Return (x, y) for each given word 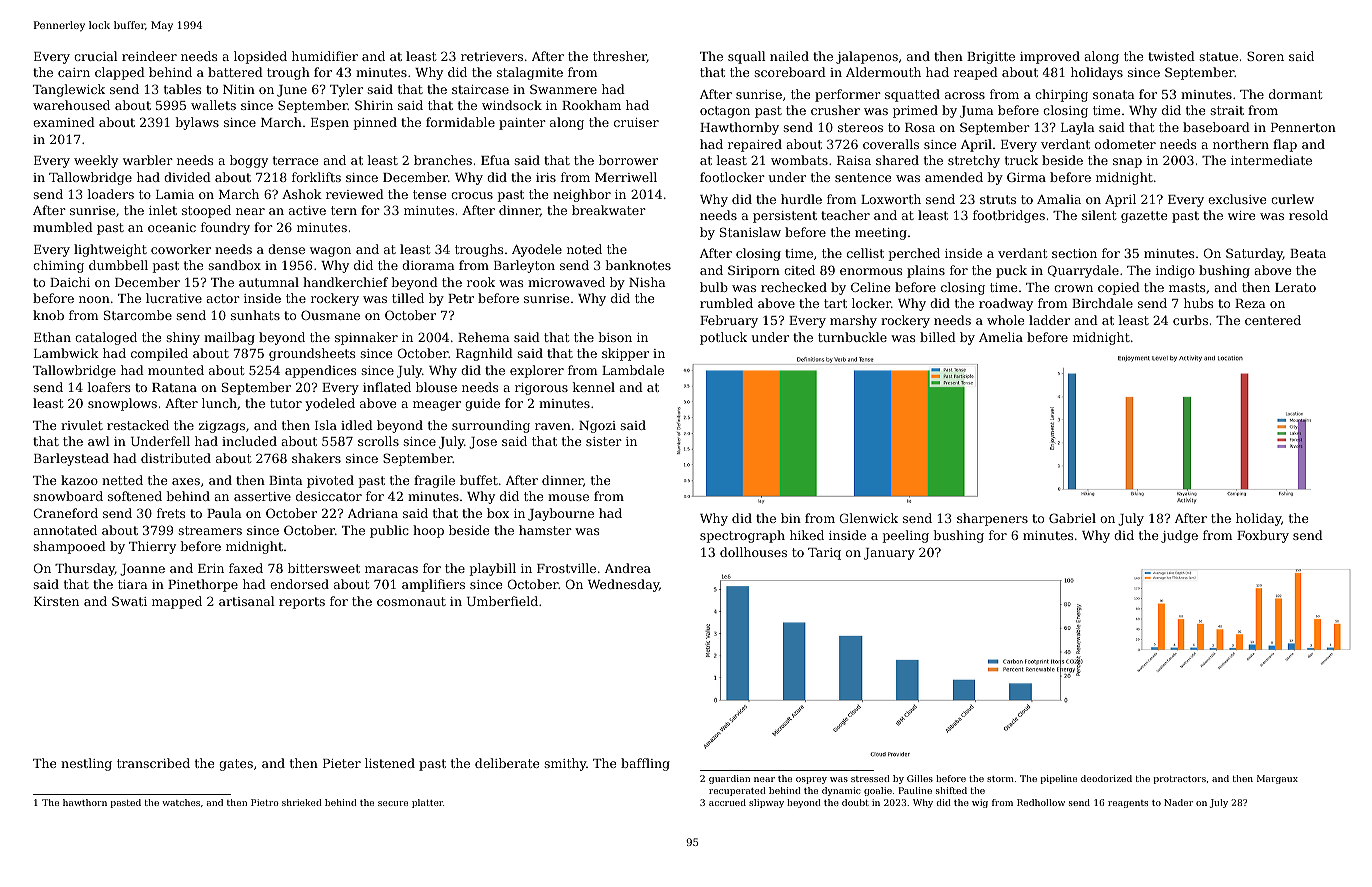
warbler (148, 160)
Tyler (346, 90)
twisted (1171, 56)
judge (1179, 536)
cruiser (636, 122)
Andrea (628, 568)
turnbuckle (852, 337)
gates (236, 765)
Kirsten (56, 601)
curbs (1190, 320)
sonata (1114, 94)
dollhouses (753, 552)
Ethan (52, 337)
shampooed (69, 547)
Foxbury (1263, 536)
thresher (620, 57)
